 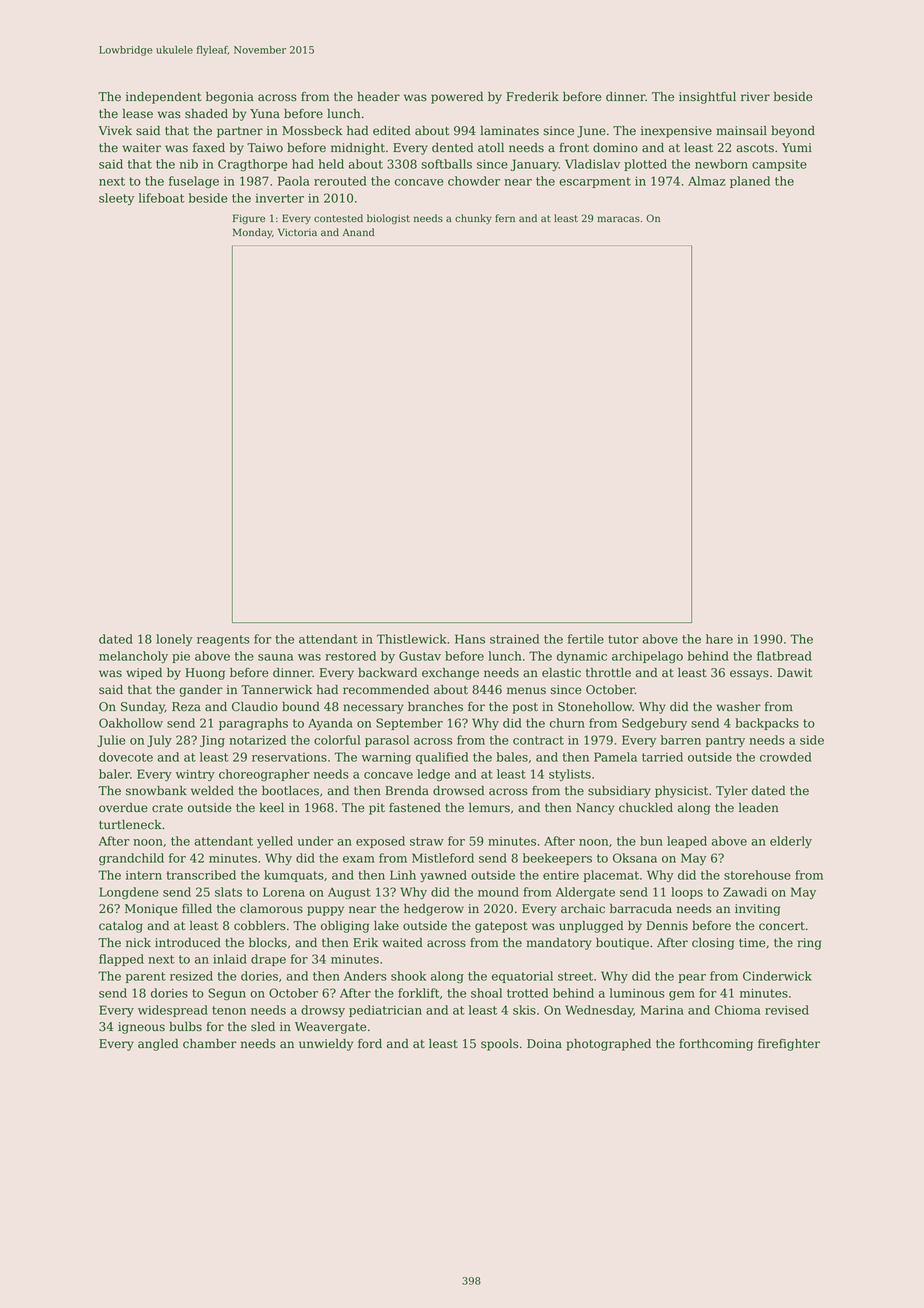 I want to click on lonely, so click(x=174, y=640).
